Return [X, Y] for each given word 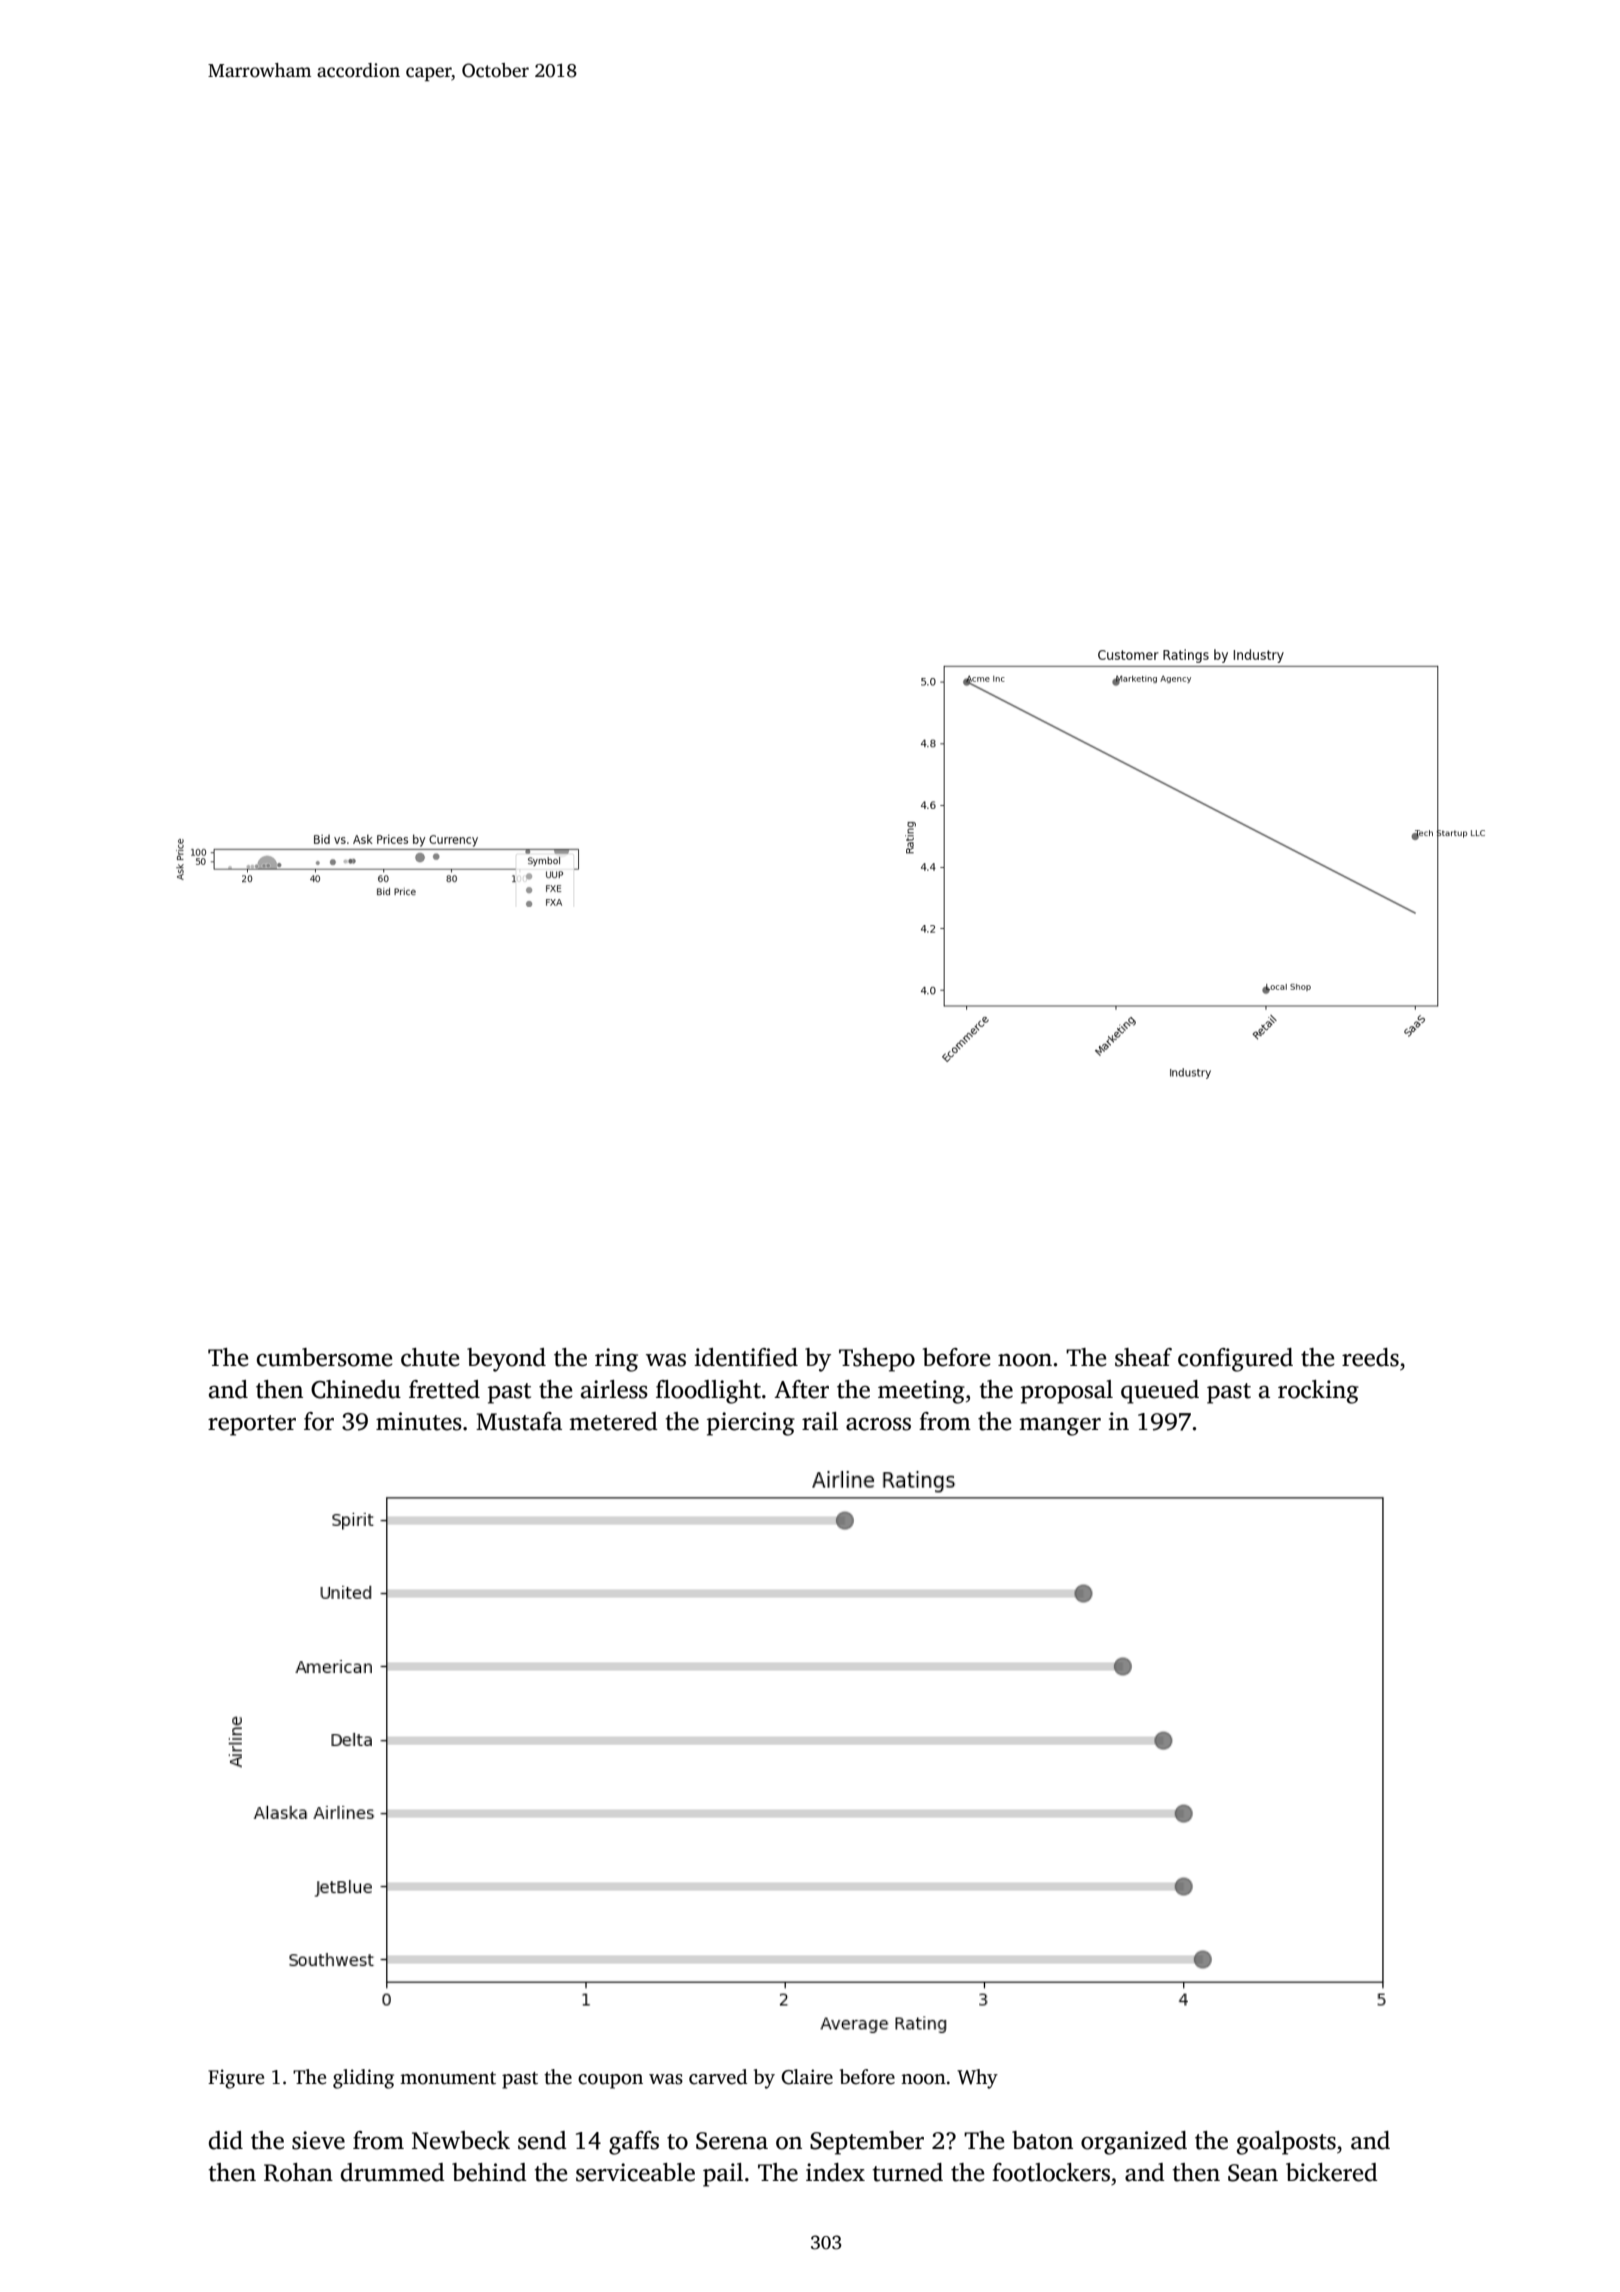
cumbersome [324, 1357]
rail [820, 1421]
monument [448, 2078]
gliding [363, 2079]
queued [1160, 1392]
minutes [419, 1421]
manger [1060, 1426]
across [878, 1424]
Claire [807, 2077]
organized [1134, 2143]
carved [718, 2077]
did [226, 2140]
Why [977, 2079]
